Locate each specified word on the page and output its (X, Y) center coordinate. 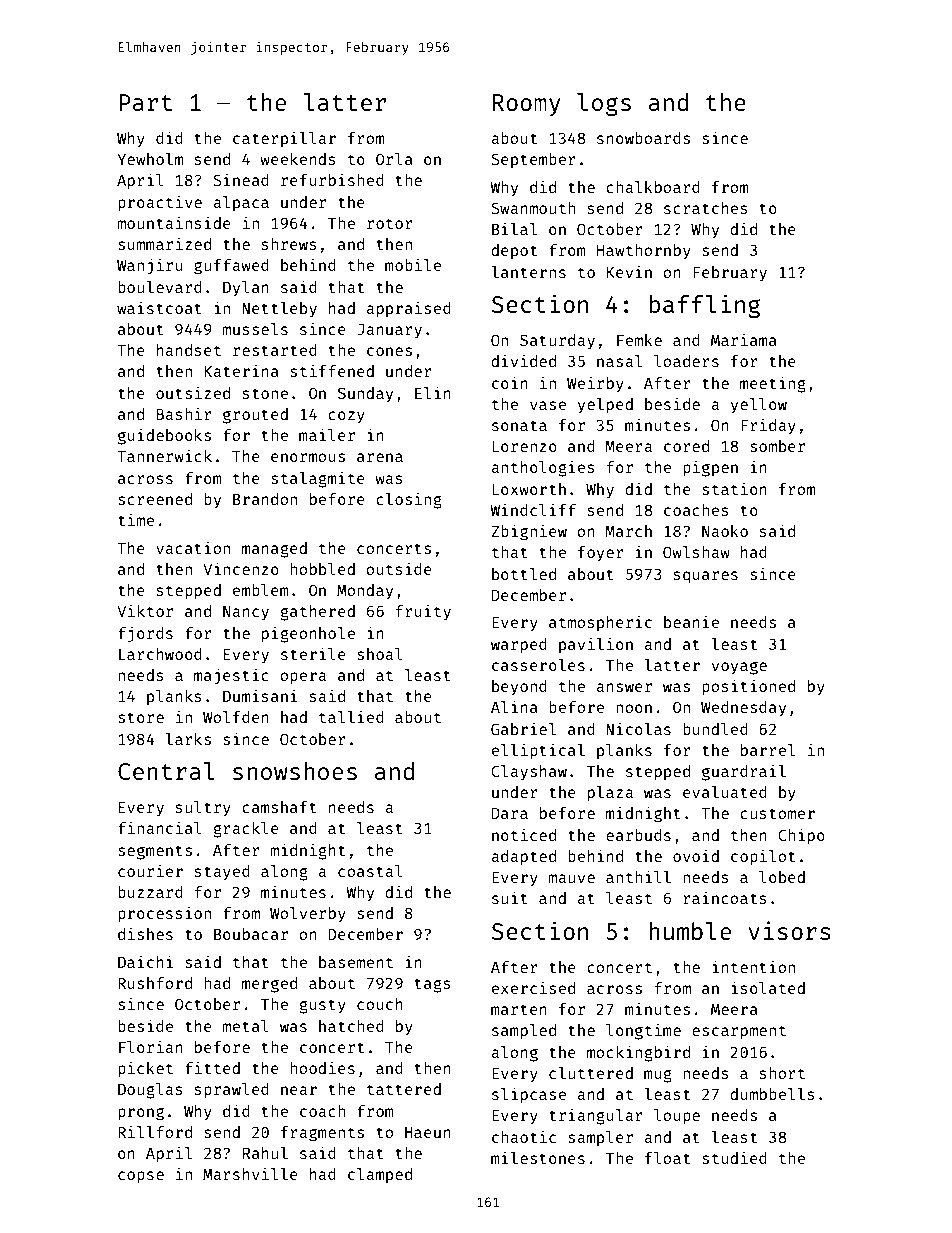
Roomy (526, 105)
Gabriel (523, 728)
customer (777, 813)
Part (145, 102)
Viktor (145, 610)
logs (604, 104)
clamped (380, 1176)
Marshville (250, 1173)
